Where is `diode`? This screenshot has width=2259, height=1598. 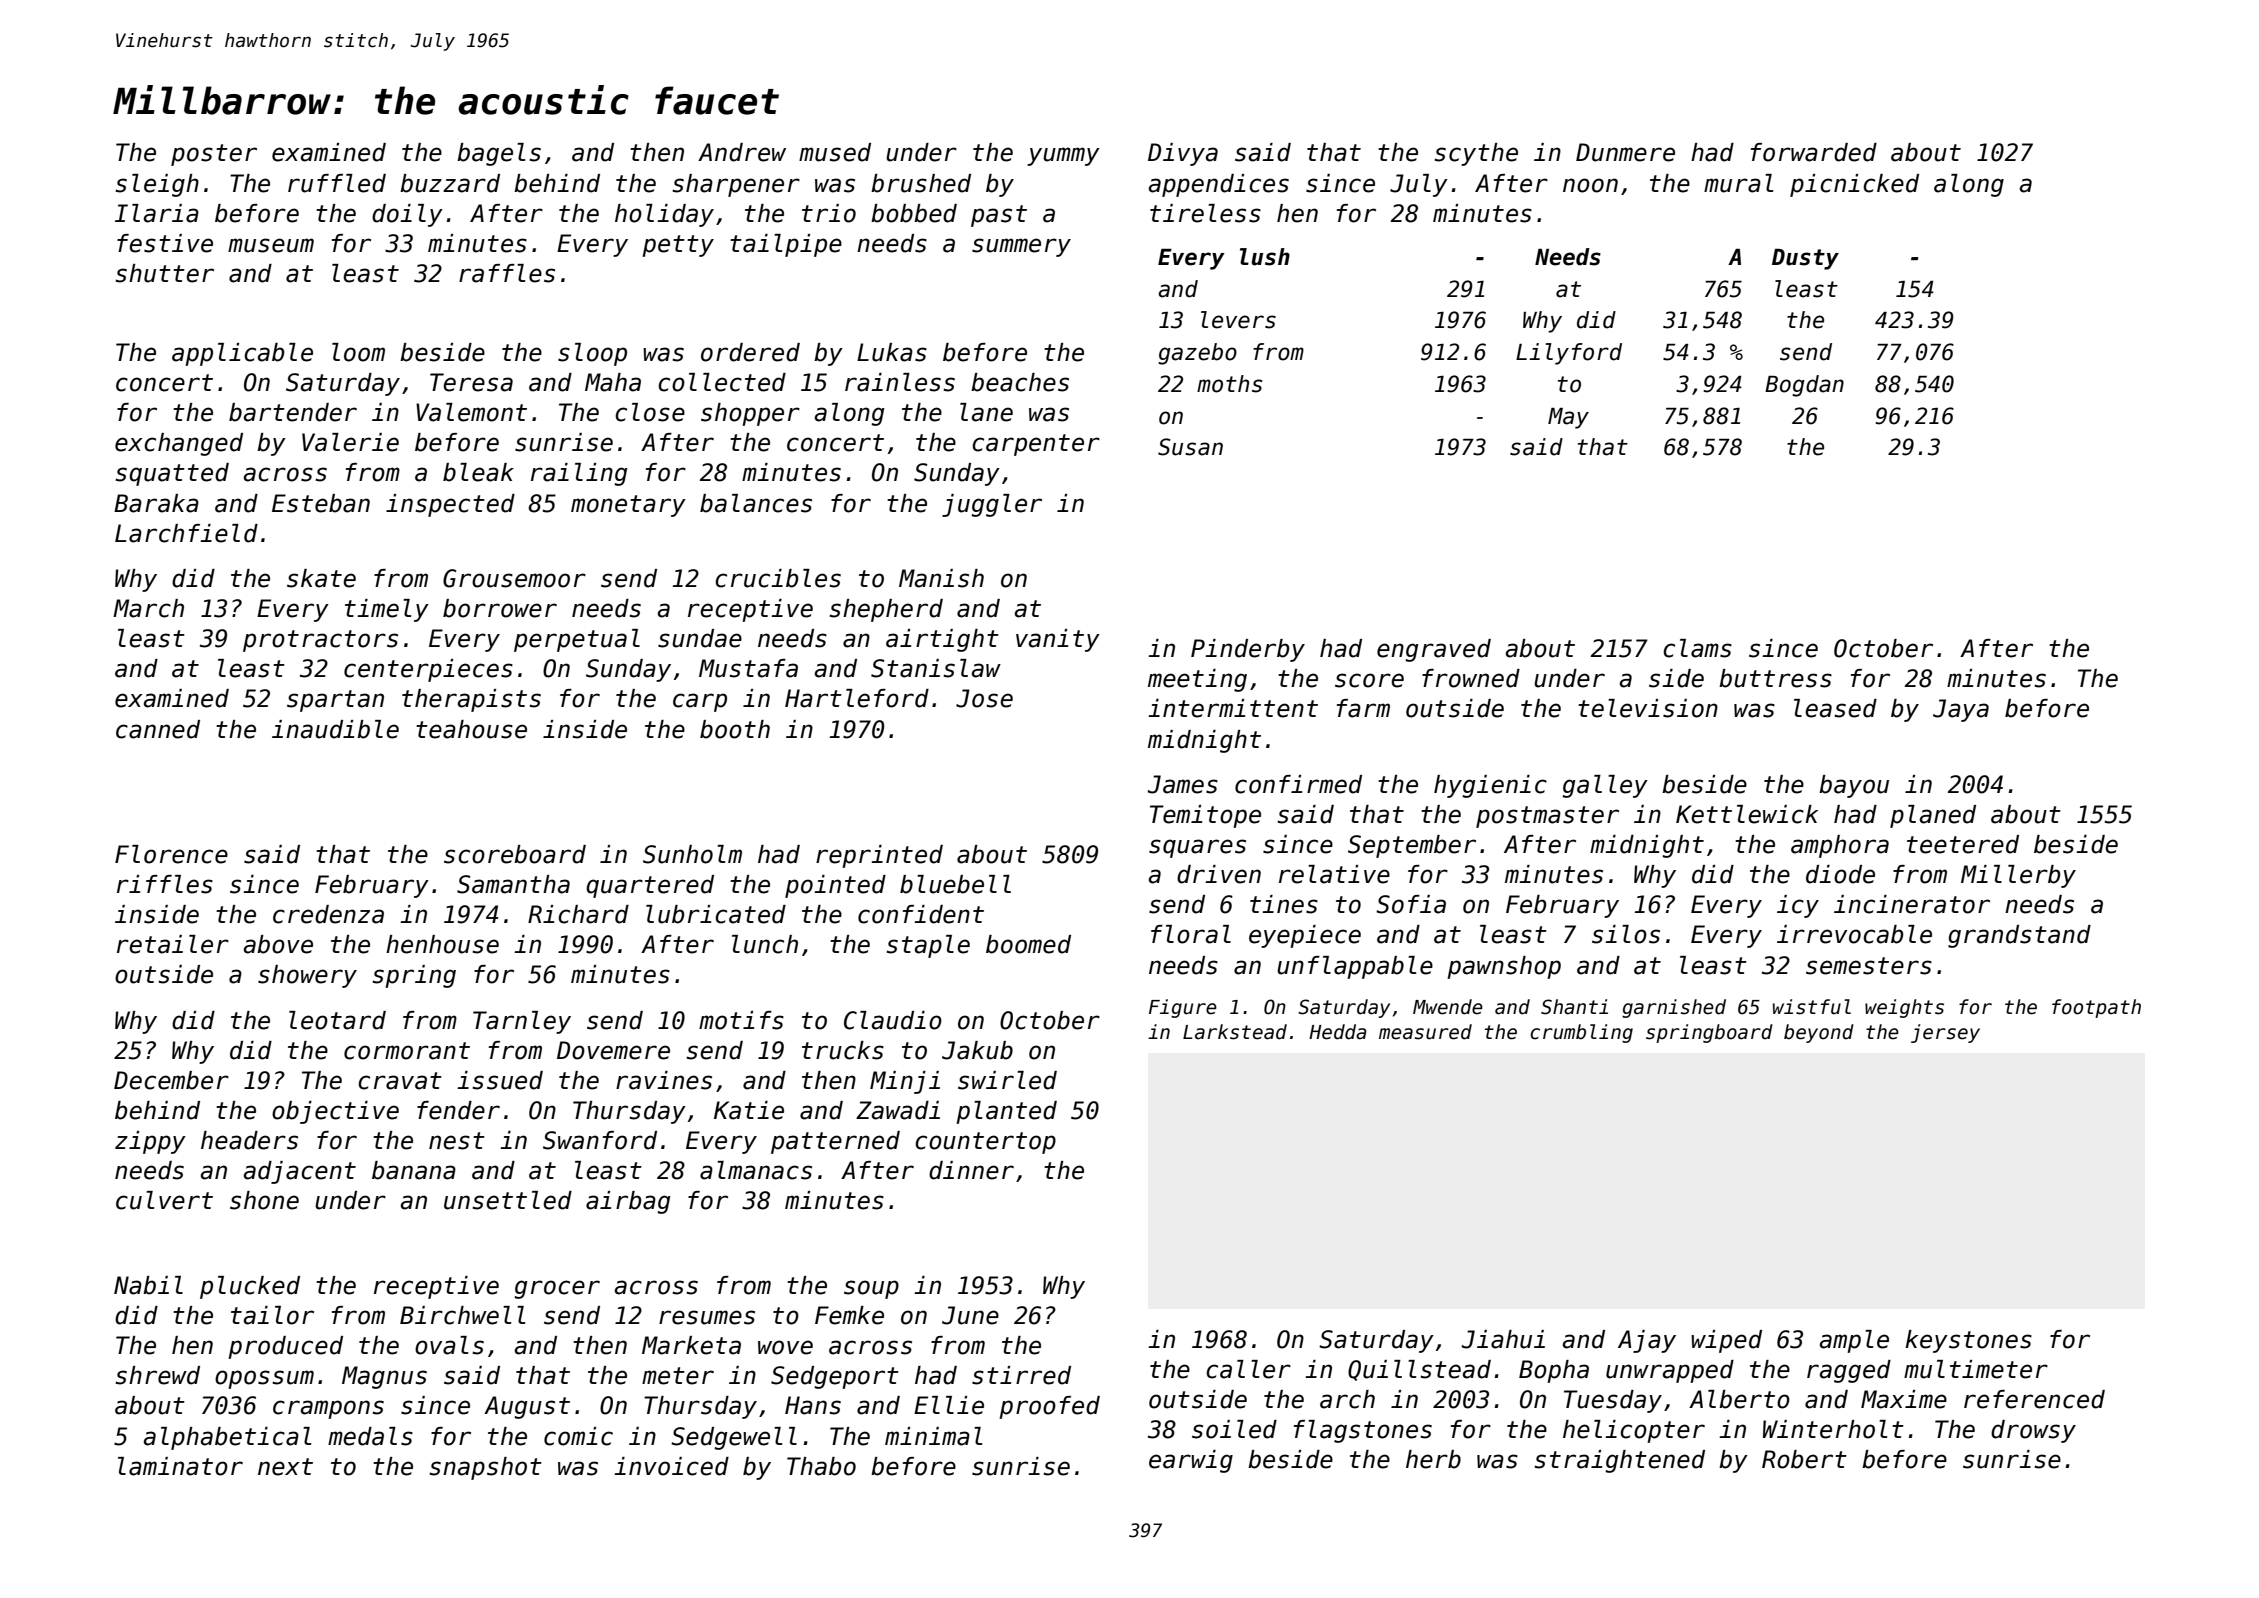 diode is located at coordinates (1840, 874).
